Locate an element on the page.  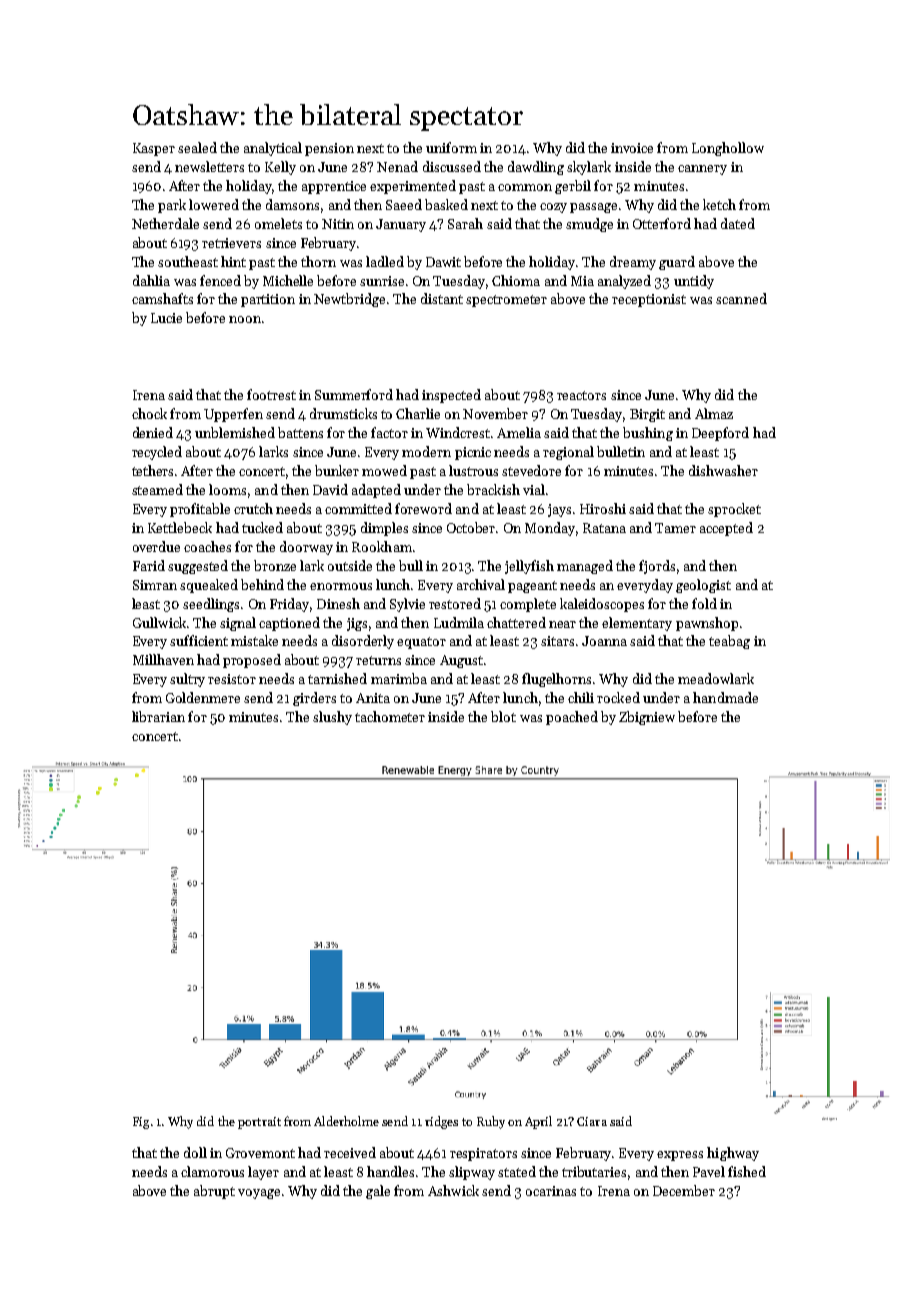
dawdling is located at coordinates (536, 168).
